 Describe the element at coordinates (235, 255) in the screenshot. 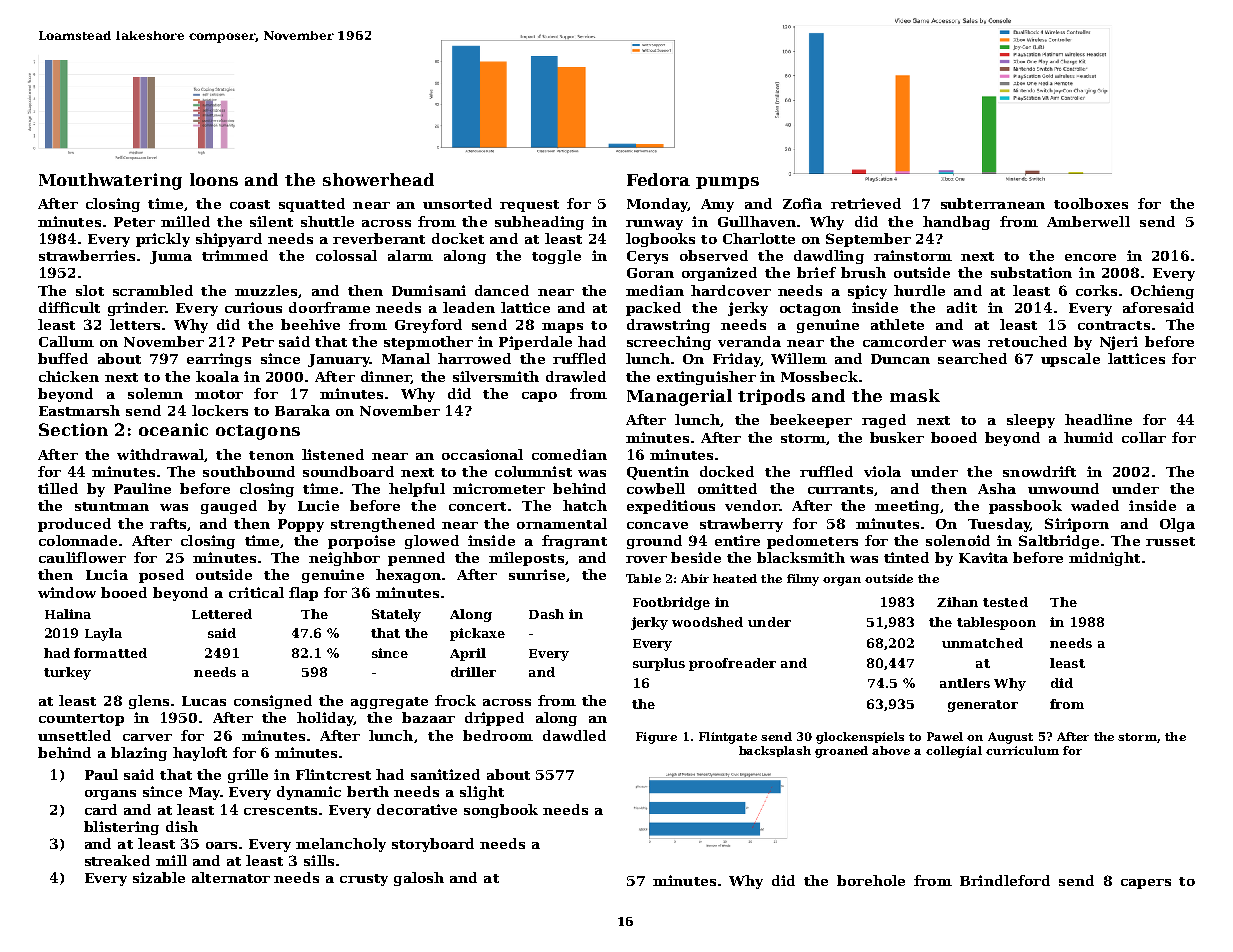

I see `trimmed` at that location.
